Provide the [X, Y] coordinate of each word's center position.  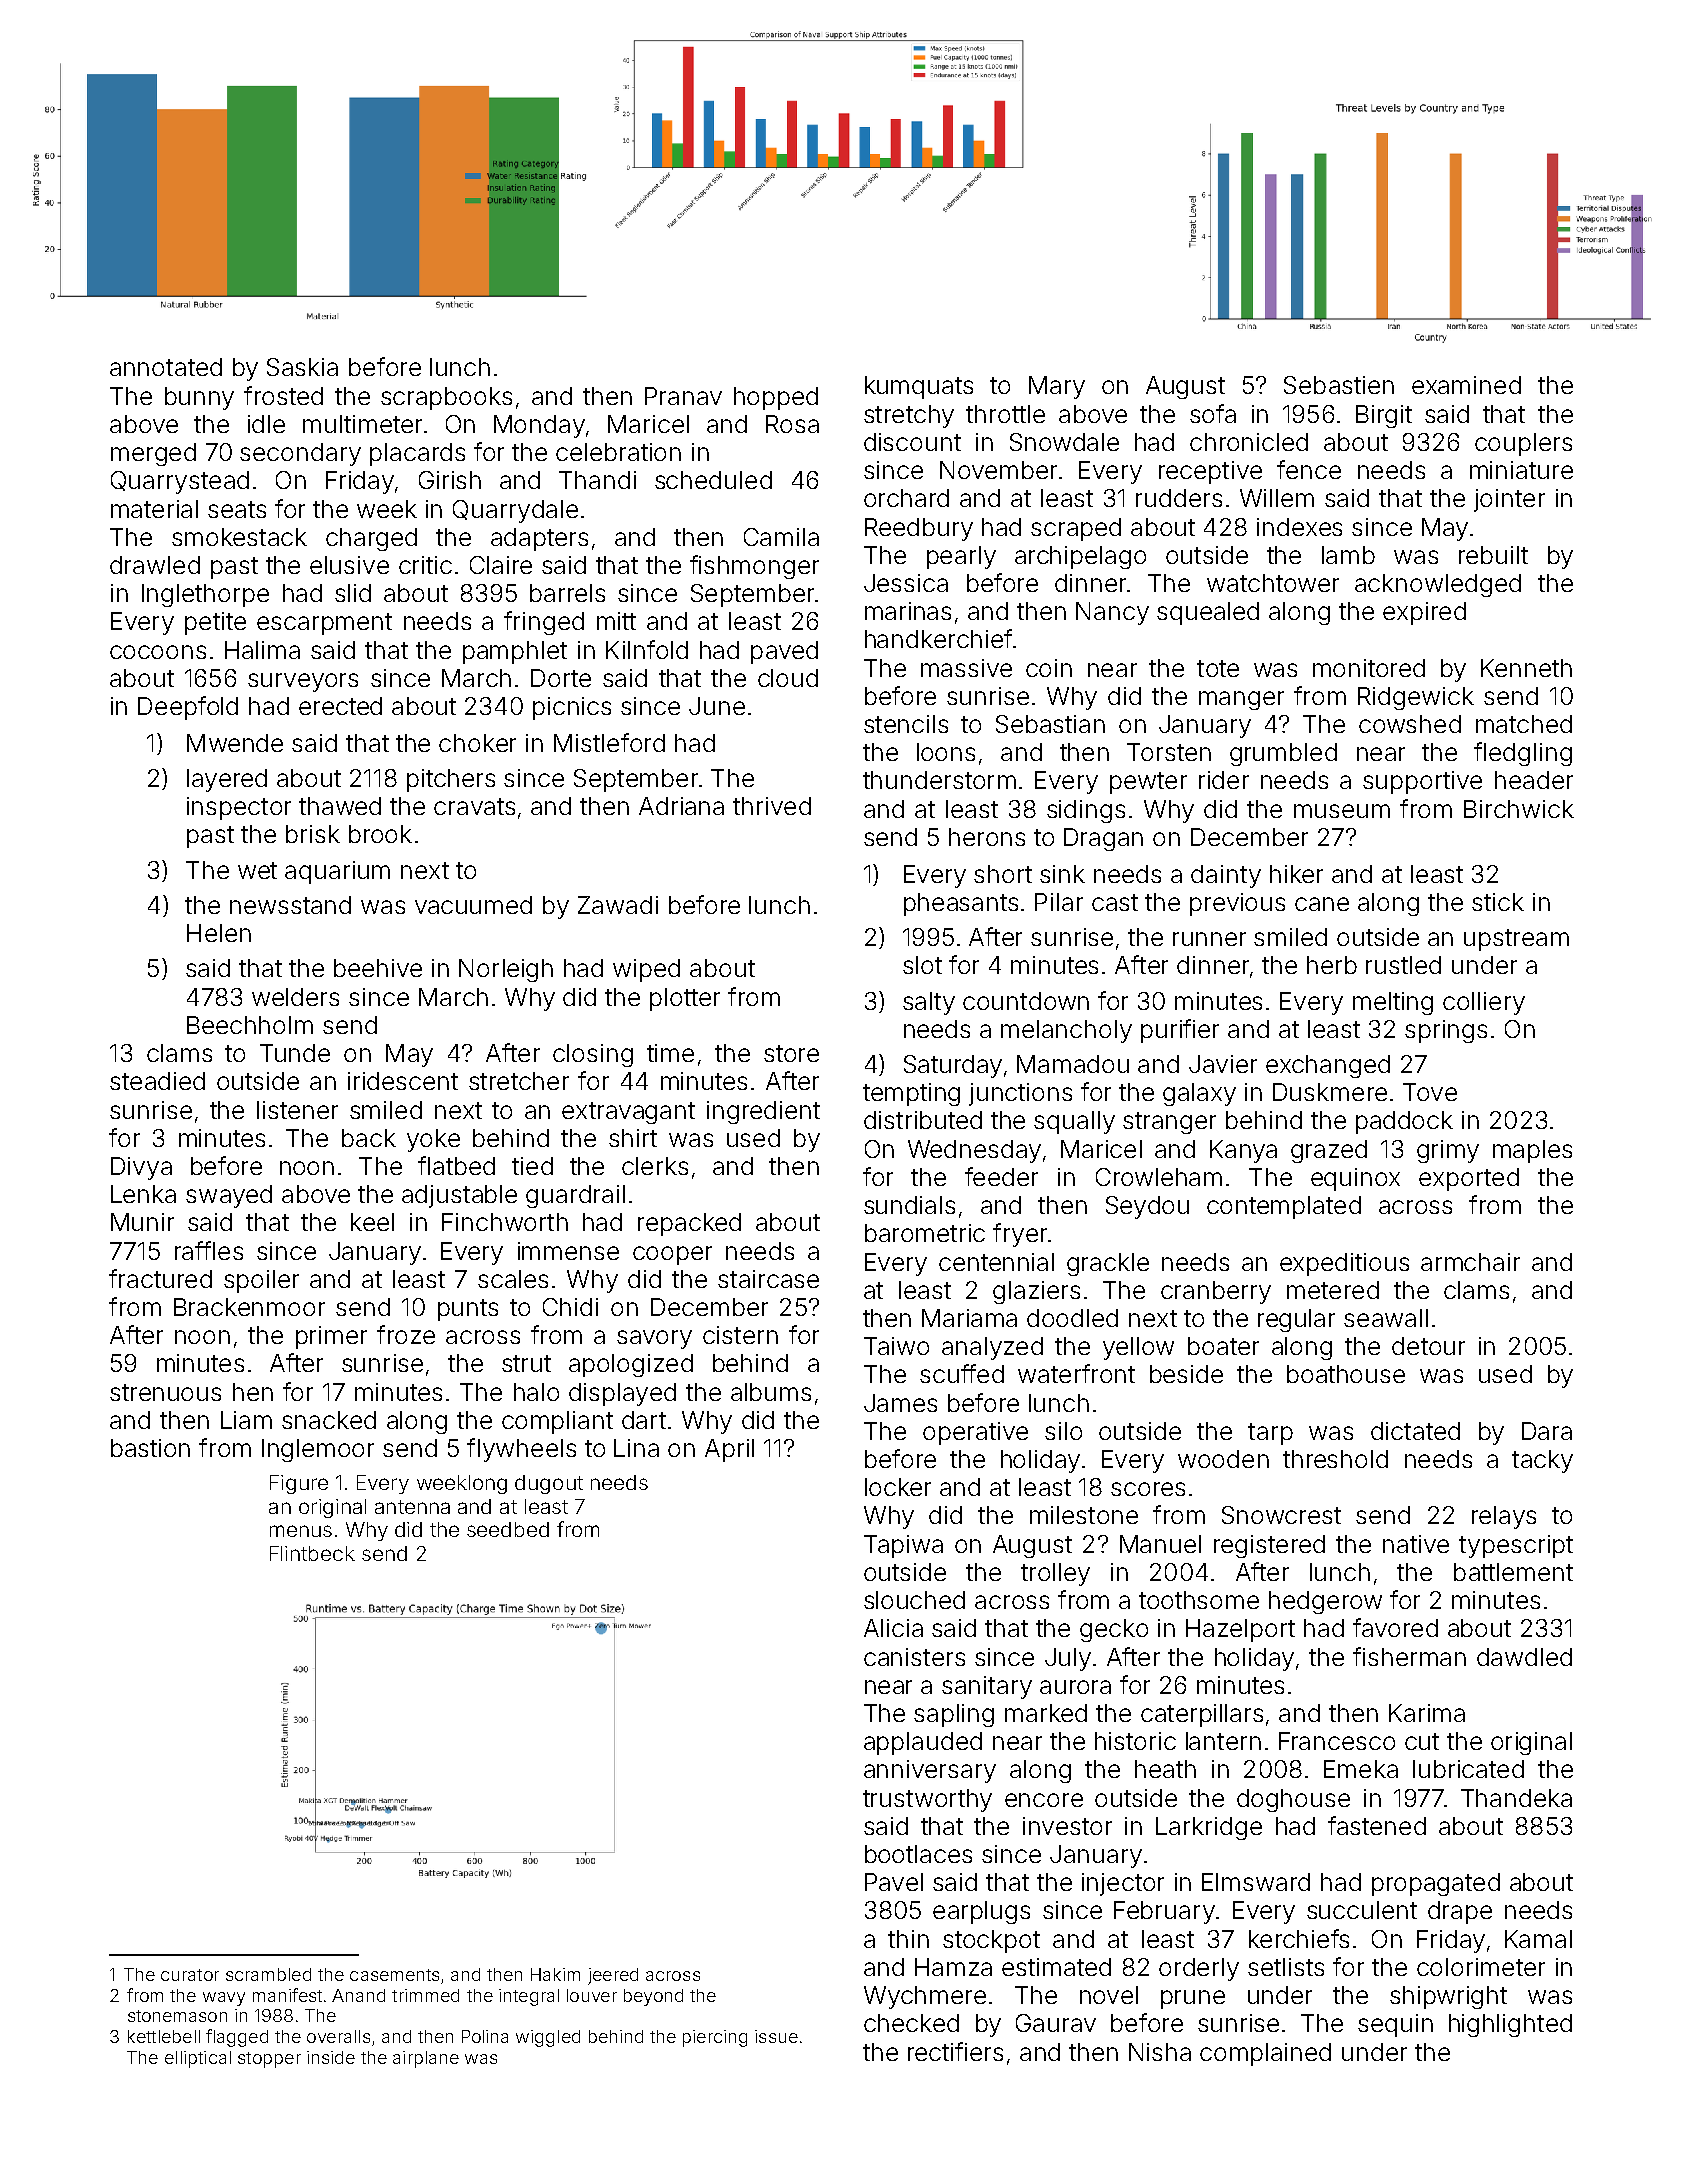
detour [1428, 1346]
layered [227, 780]
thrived [772, 806]
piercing [715, 2038]
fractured [160, 1278]
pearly [961, 557]
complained [1265, 2054]
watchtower [1273, 583]
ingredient [763, 1112]
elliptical [198, 2059]
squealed [1208, 613]
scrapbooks [446, 398]
